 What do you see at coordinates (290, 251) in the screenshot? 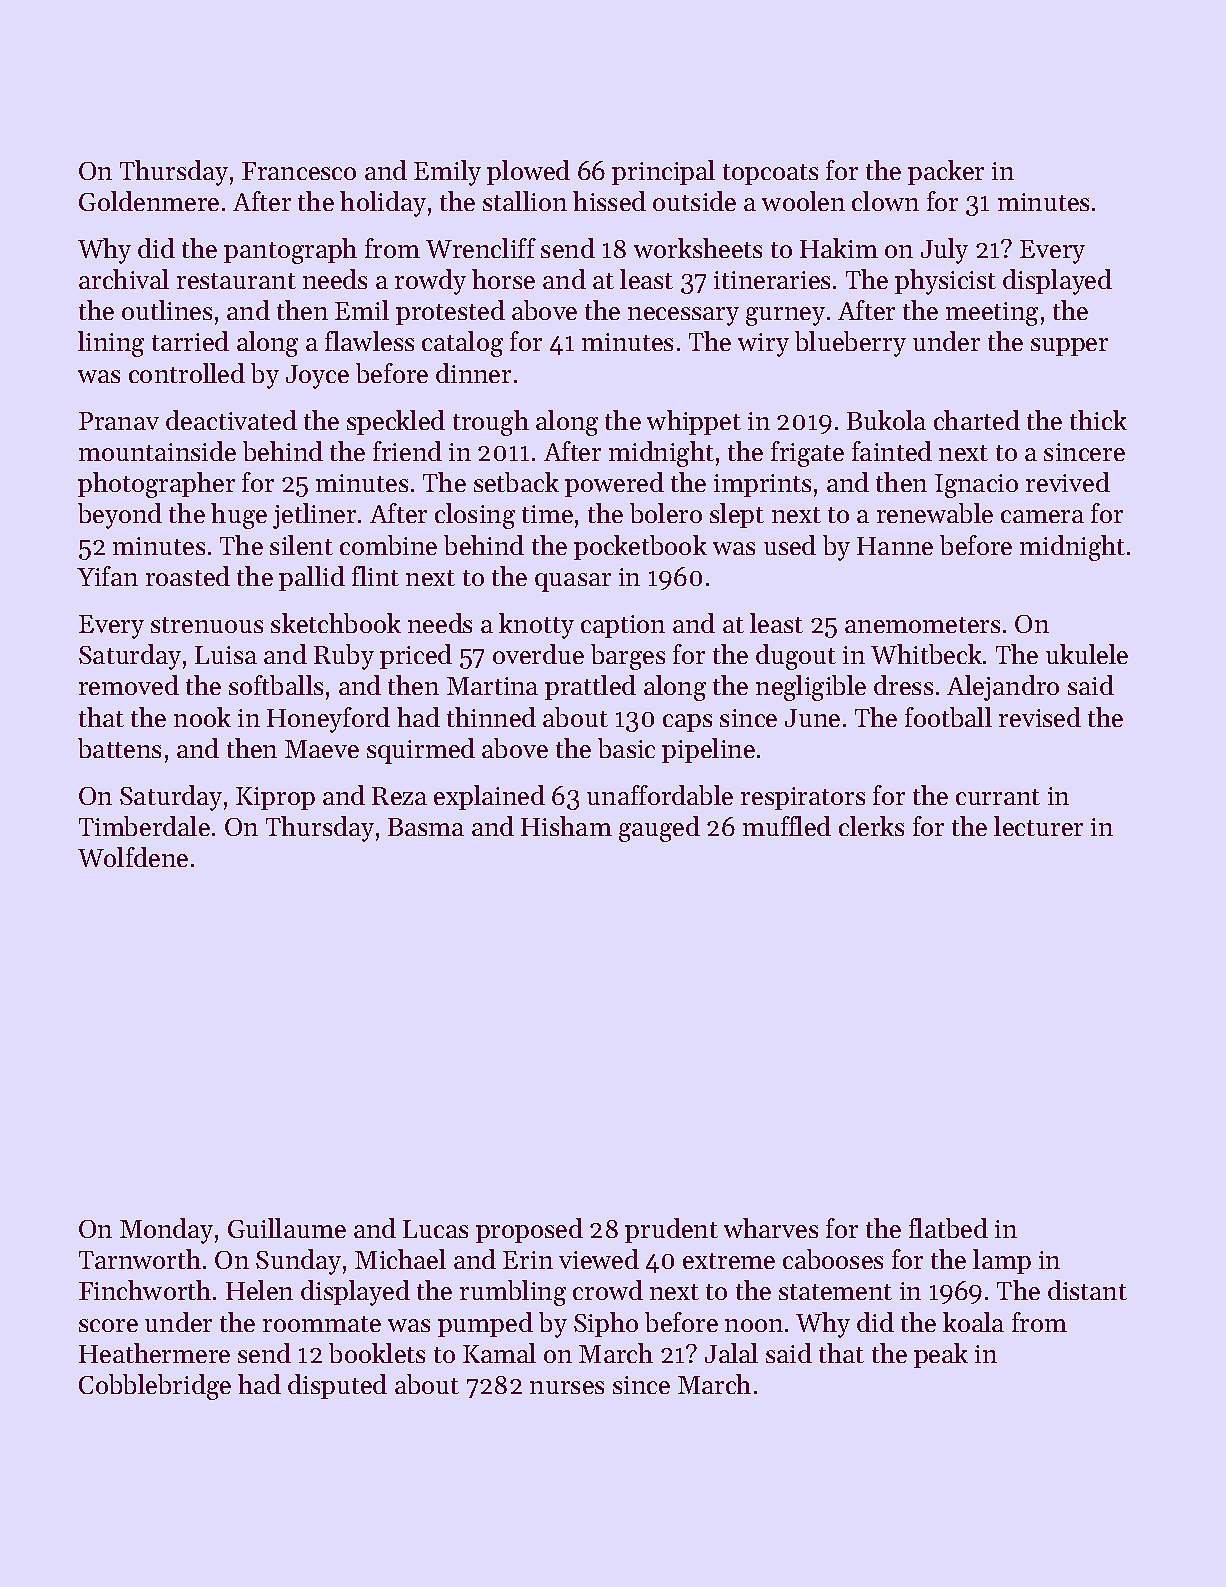
I see `pantograph` at bounding box center [290, 251].
